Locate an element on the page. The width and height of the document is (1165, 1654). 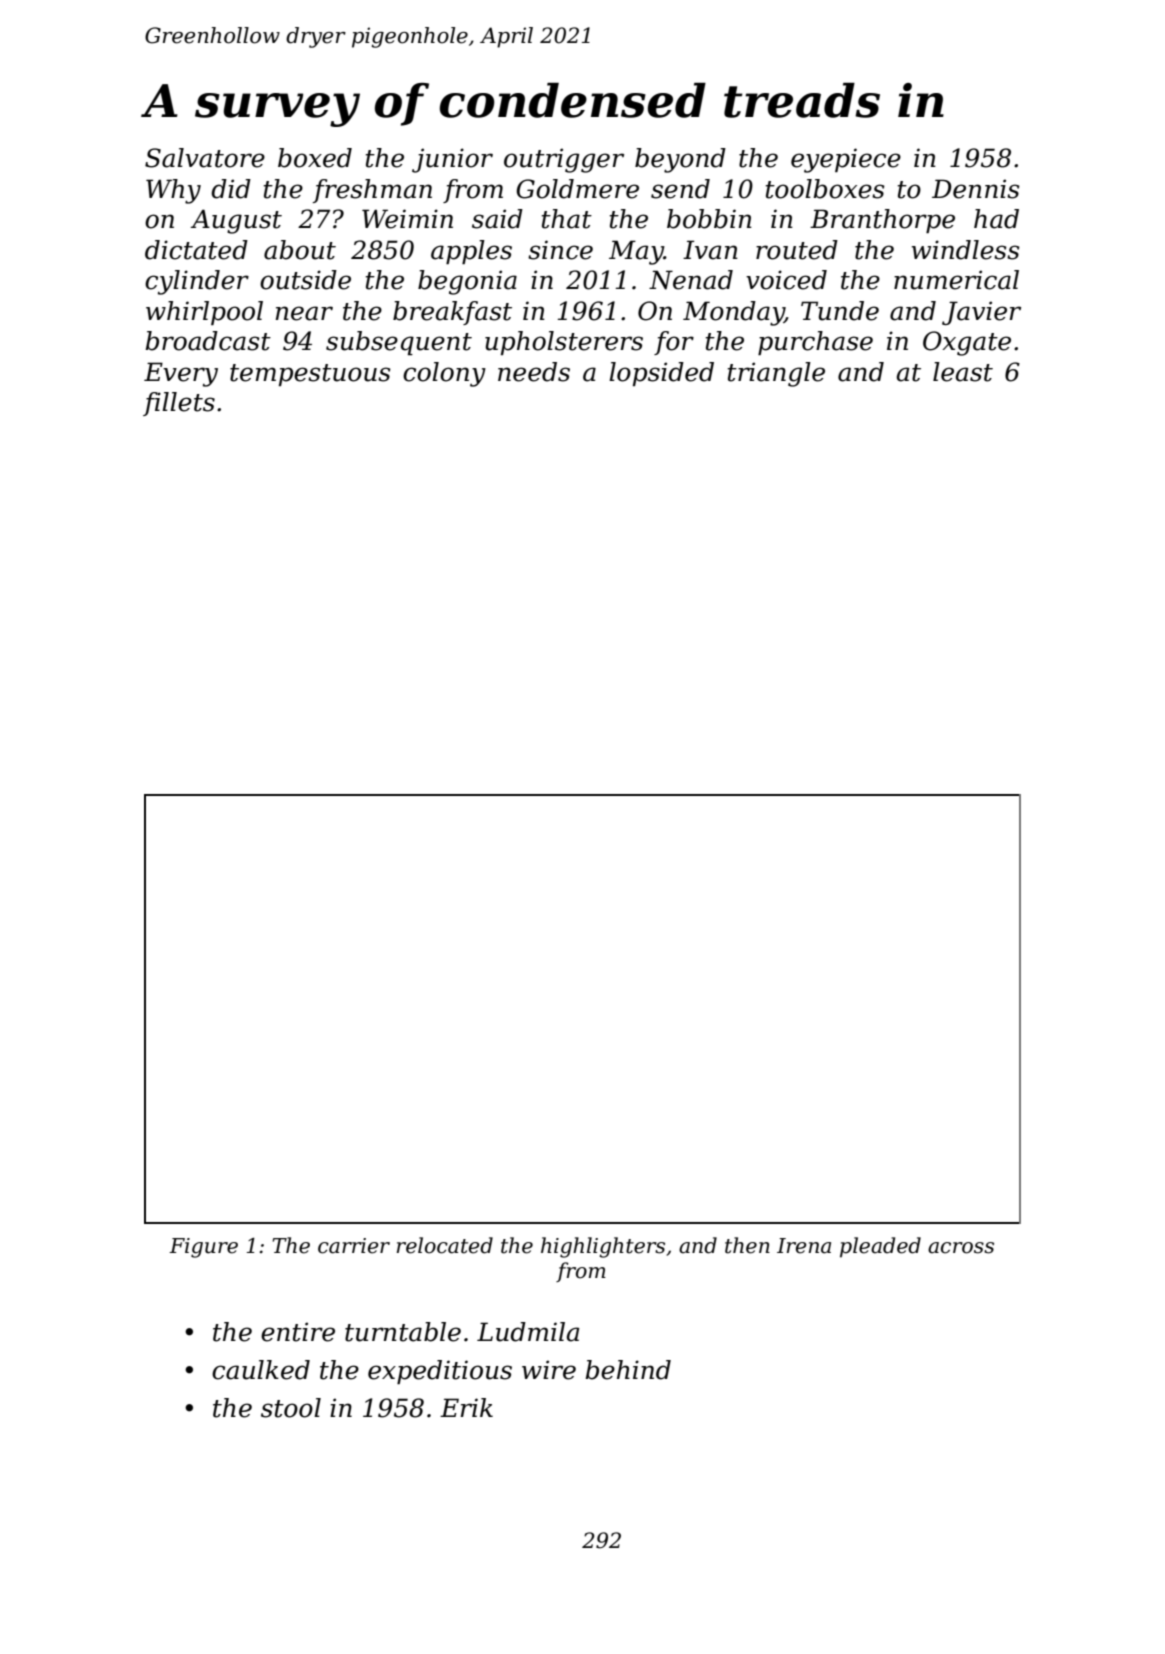
eyepiece is located at coordinates (846, 160).
